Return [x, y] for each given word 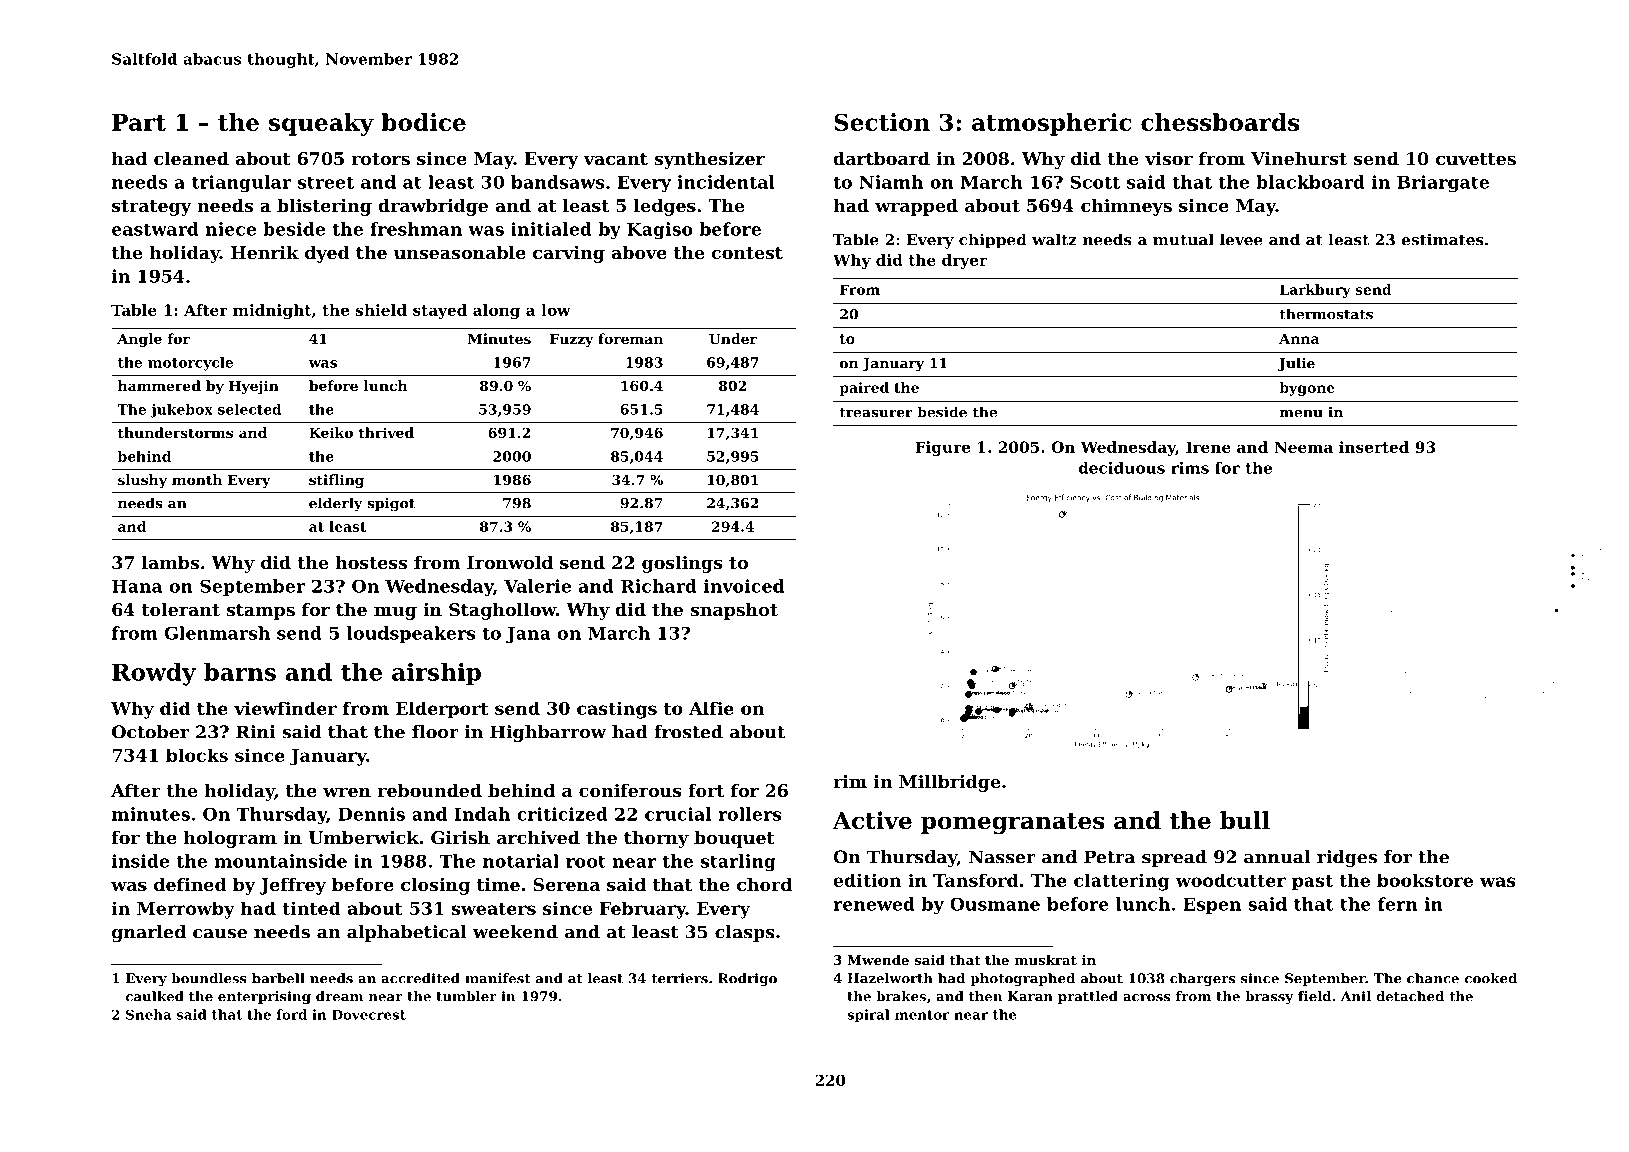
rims [1190, 468]
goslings [682, 564]
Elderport [442, 710]
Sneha [148, 1014]
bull [1245, 820]
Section [882, 122]
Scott [1095, 182]
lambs [170, 562]
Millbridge [949, 783]
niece [231, 229]
